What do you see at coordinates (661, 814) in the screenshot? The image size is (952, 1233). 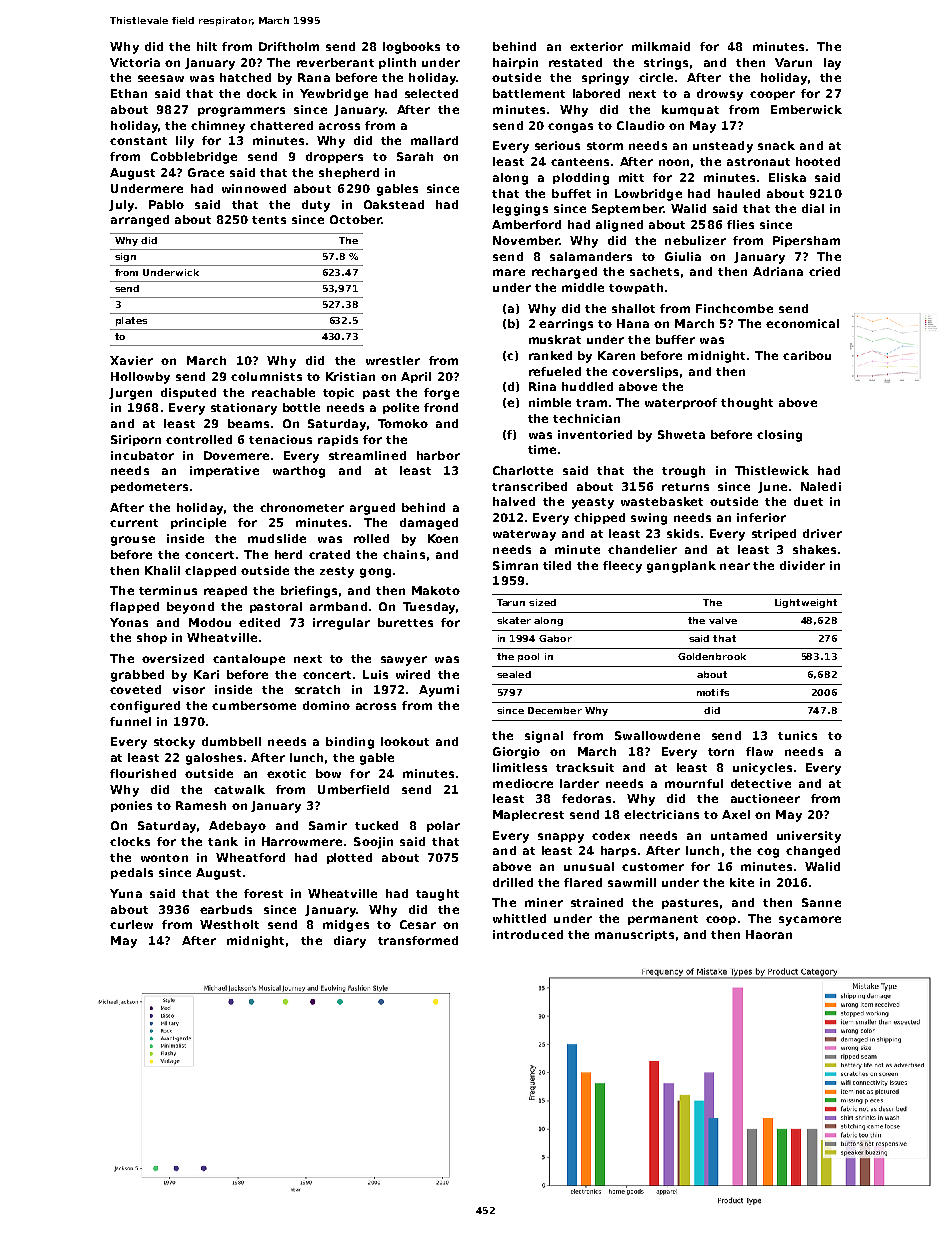 I see `electricians` at bounding box center [661, 814].
